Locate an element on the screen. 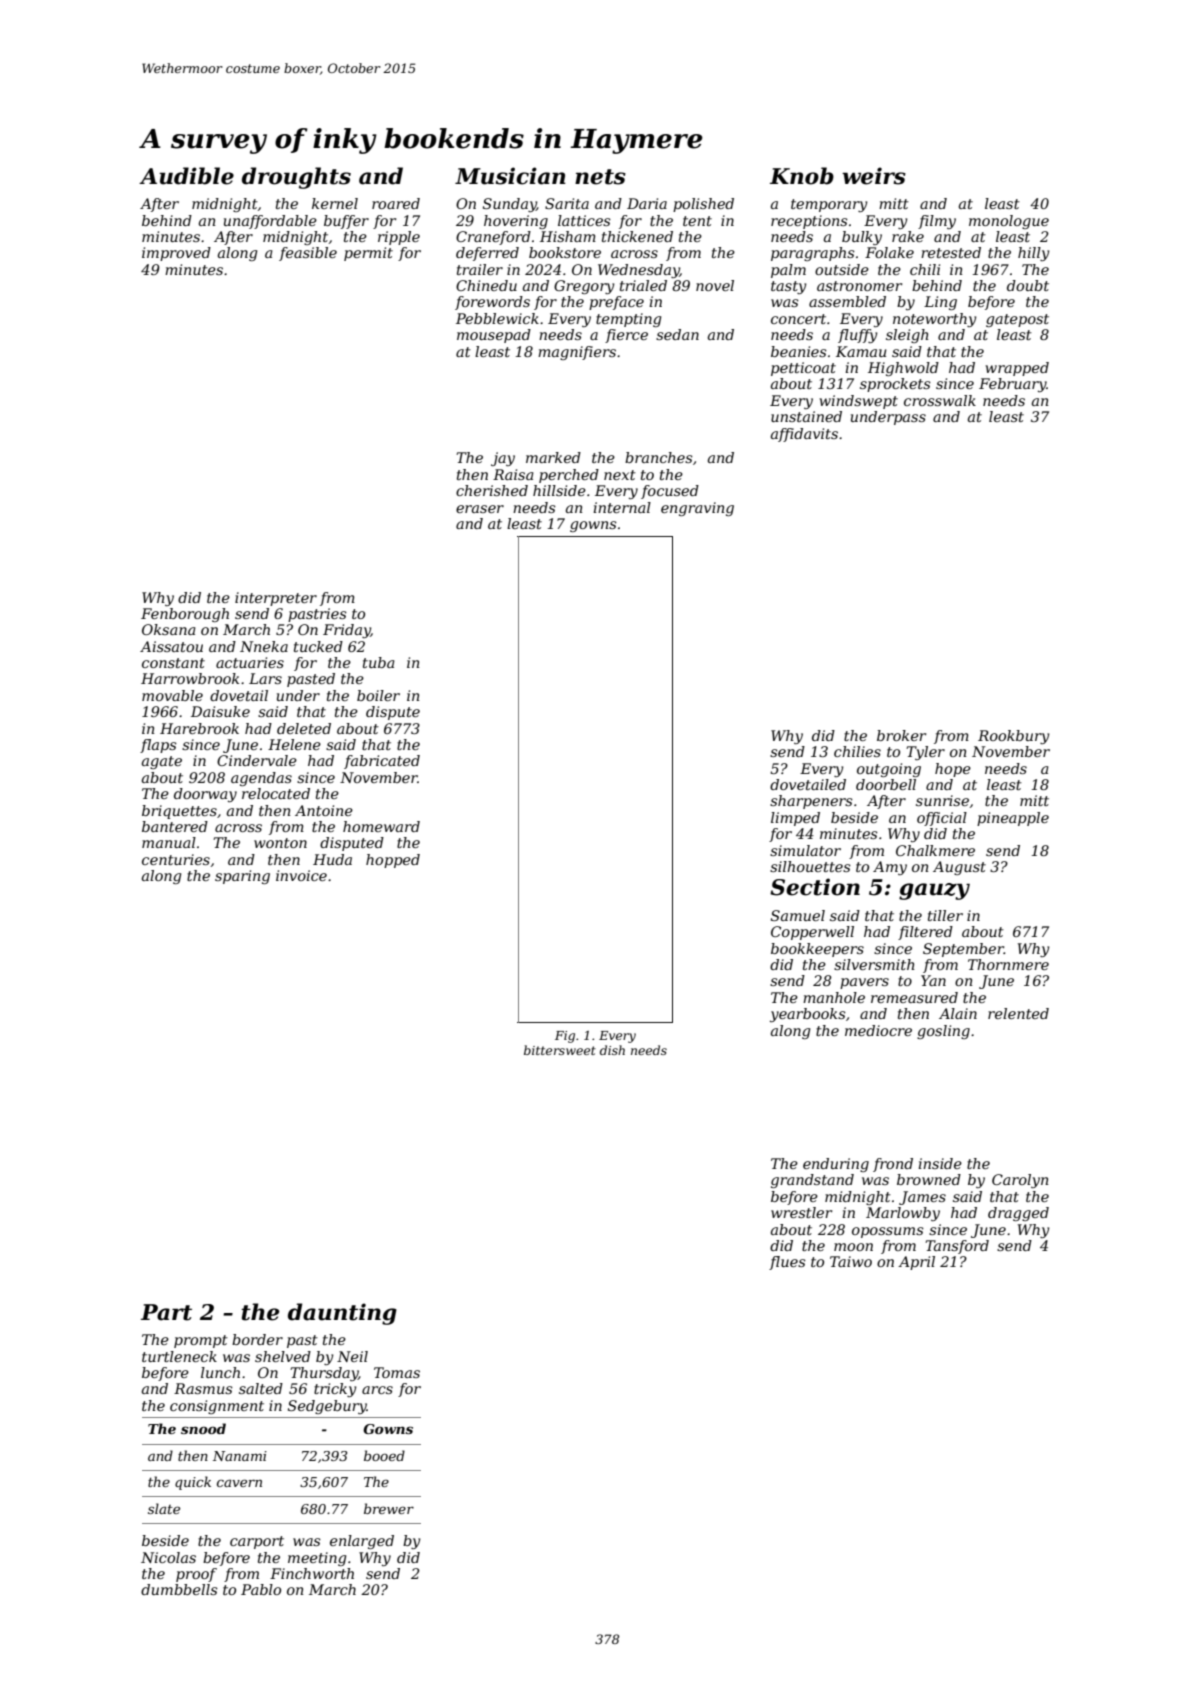 The height and width of the screenshot is (1684, 1191). Tyler is located at coordinates (925, 753).
